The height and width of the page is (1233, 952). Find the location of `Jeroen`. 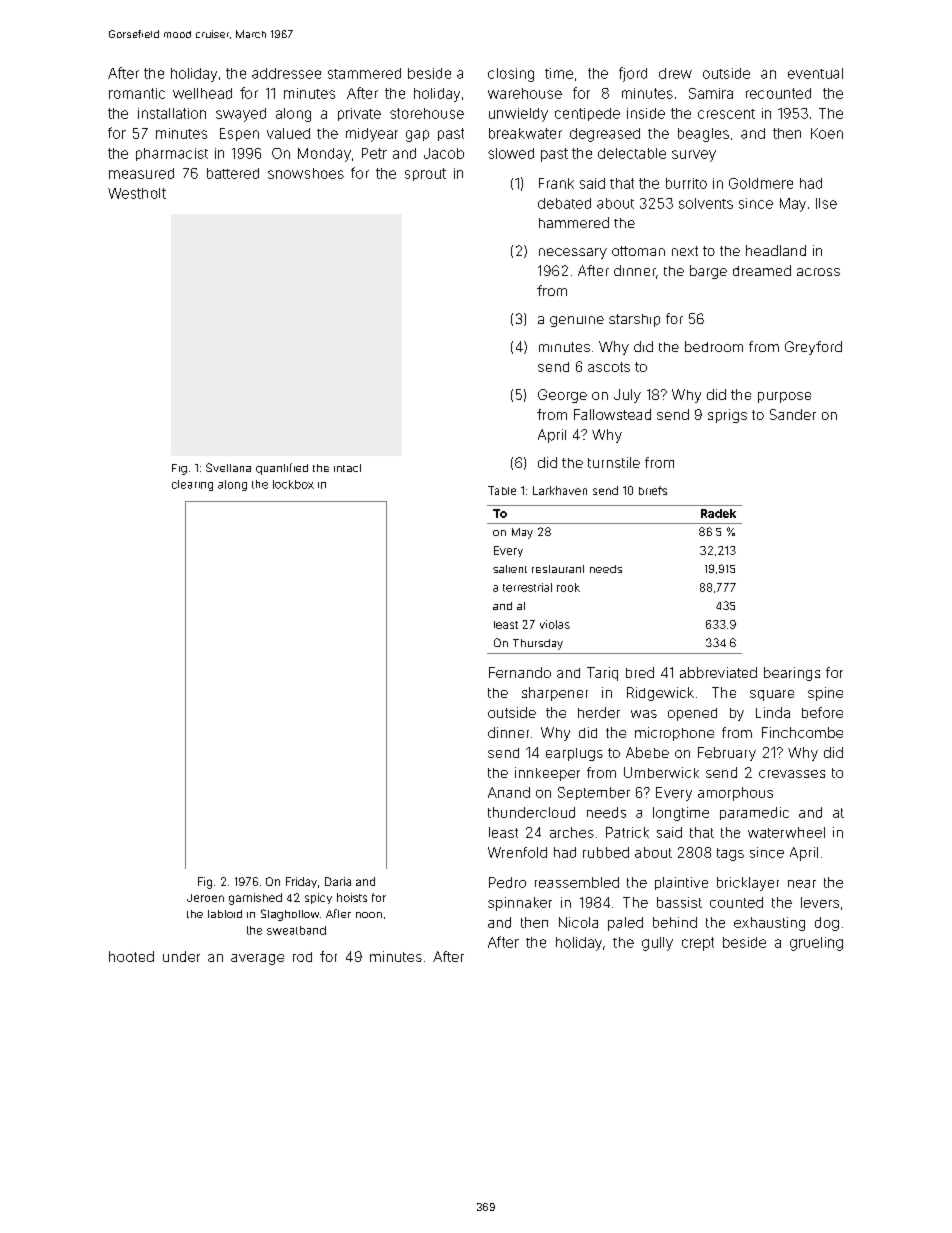

Jeroen is located at coordinates (205, 898).
